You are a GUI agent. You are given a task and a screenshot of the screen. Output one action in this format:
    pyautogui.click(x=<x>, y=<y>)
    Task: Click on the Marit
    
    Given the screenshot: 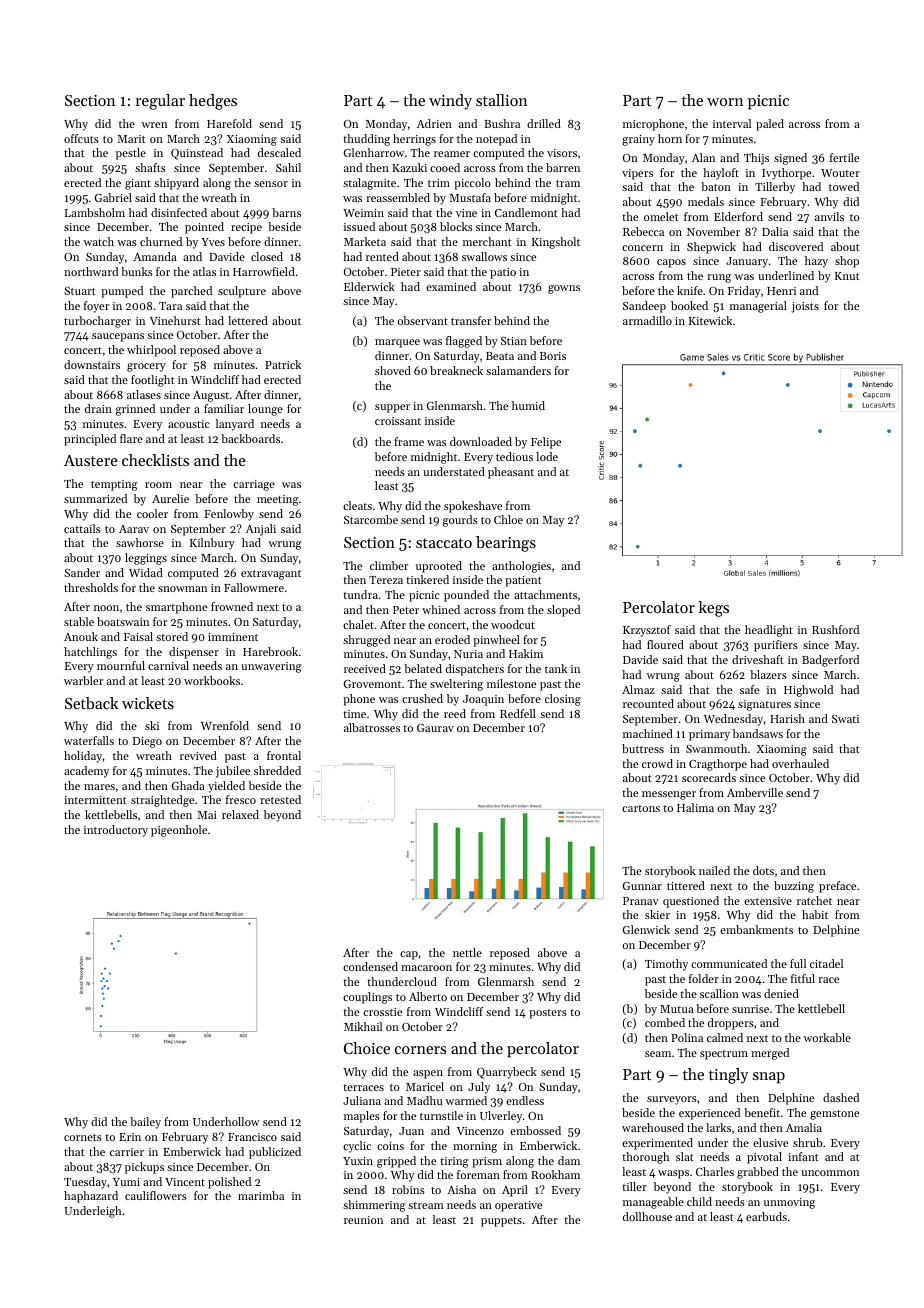 What is the action you would take?
    pyautogui.click(x=132, y=139)
